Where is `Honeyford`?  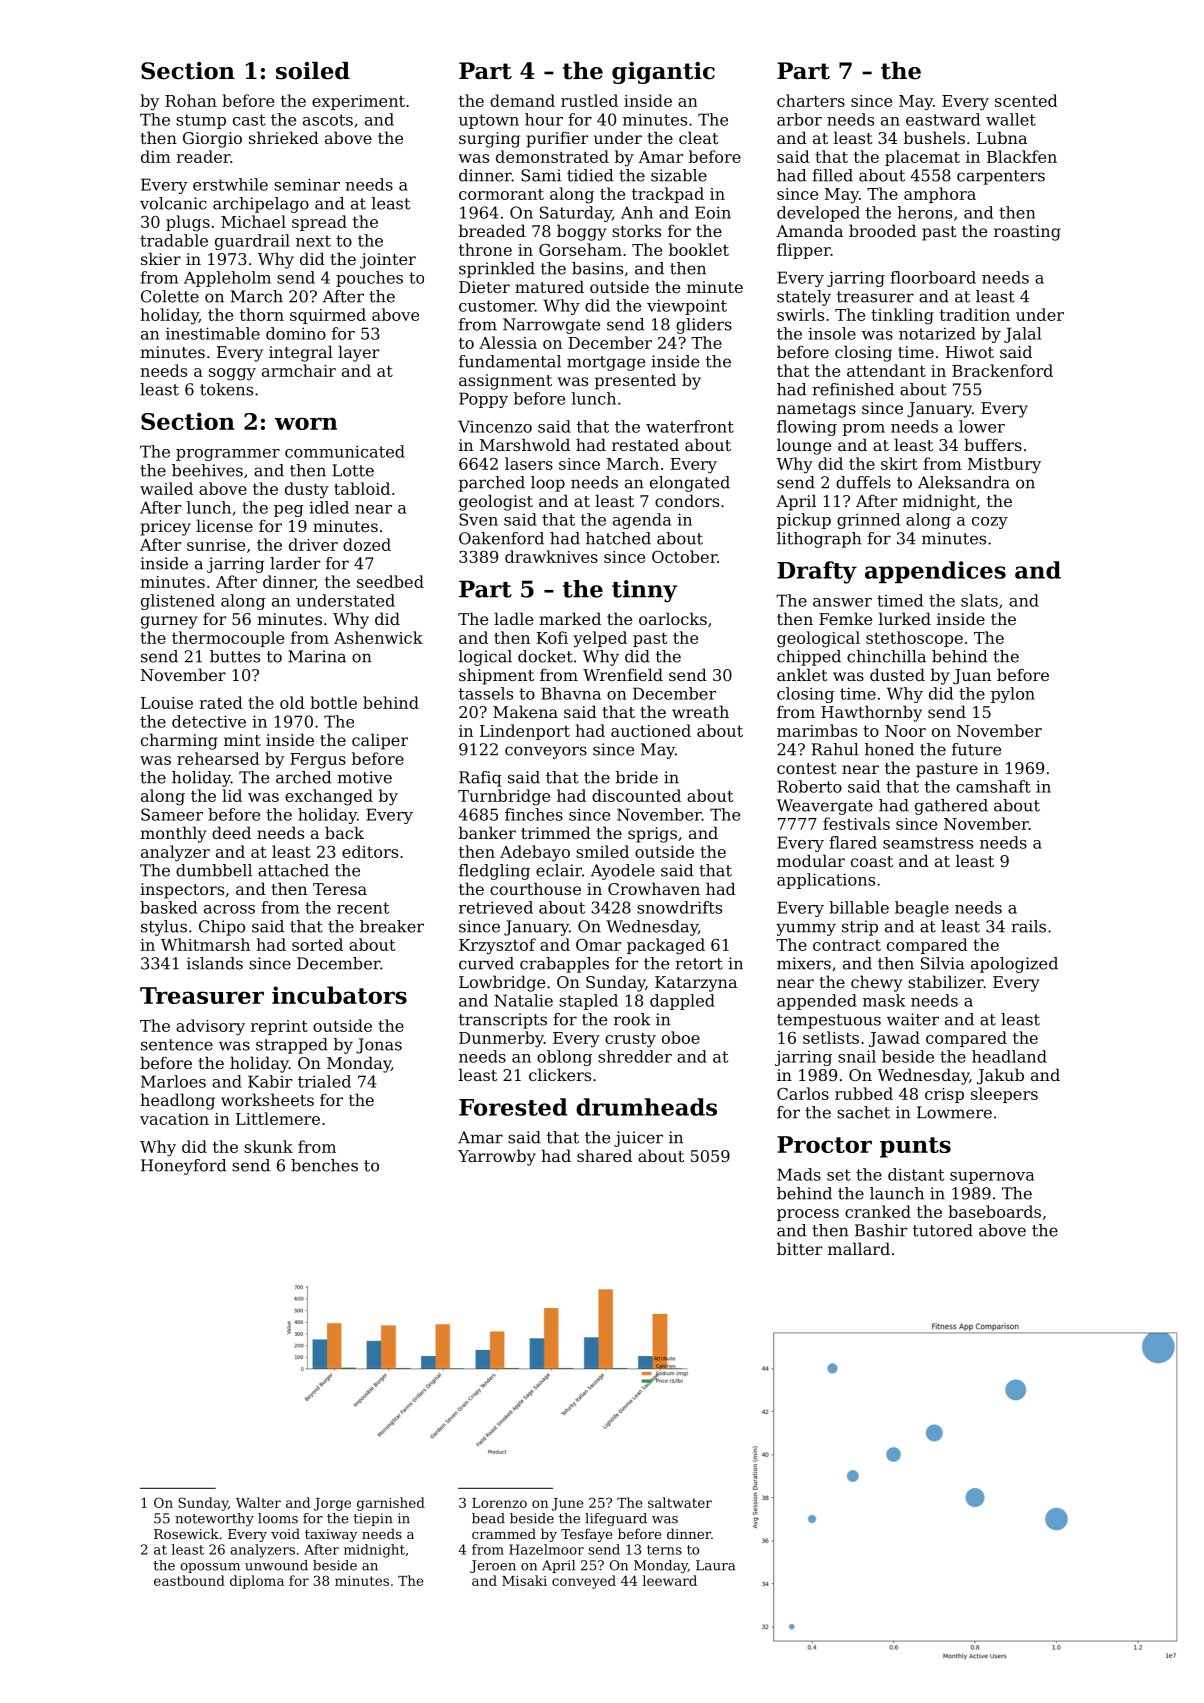 Honeyford is located at coordinates (183, 1167).
